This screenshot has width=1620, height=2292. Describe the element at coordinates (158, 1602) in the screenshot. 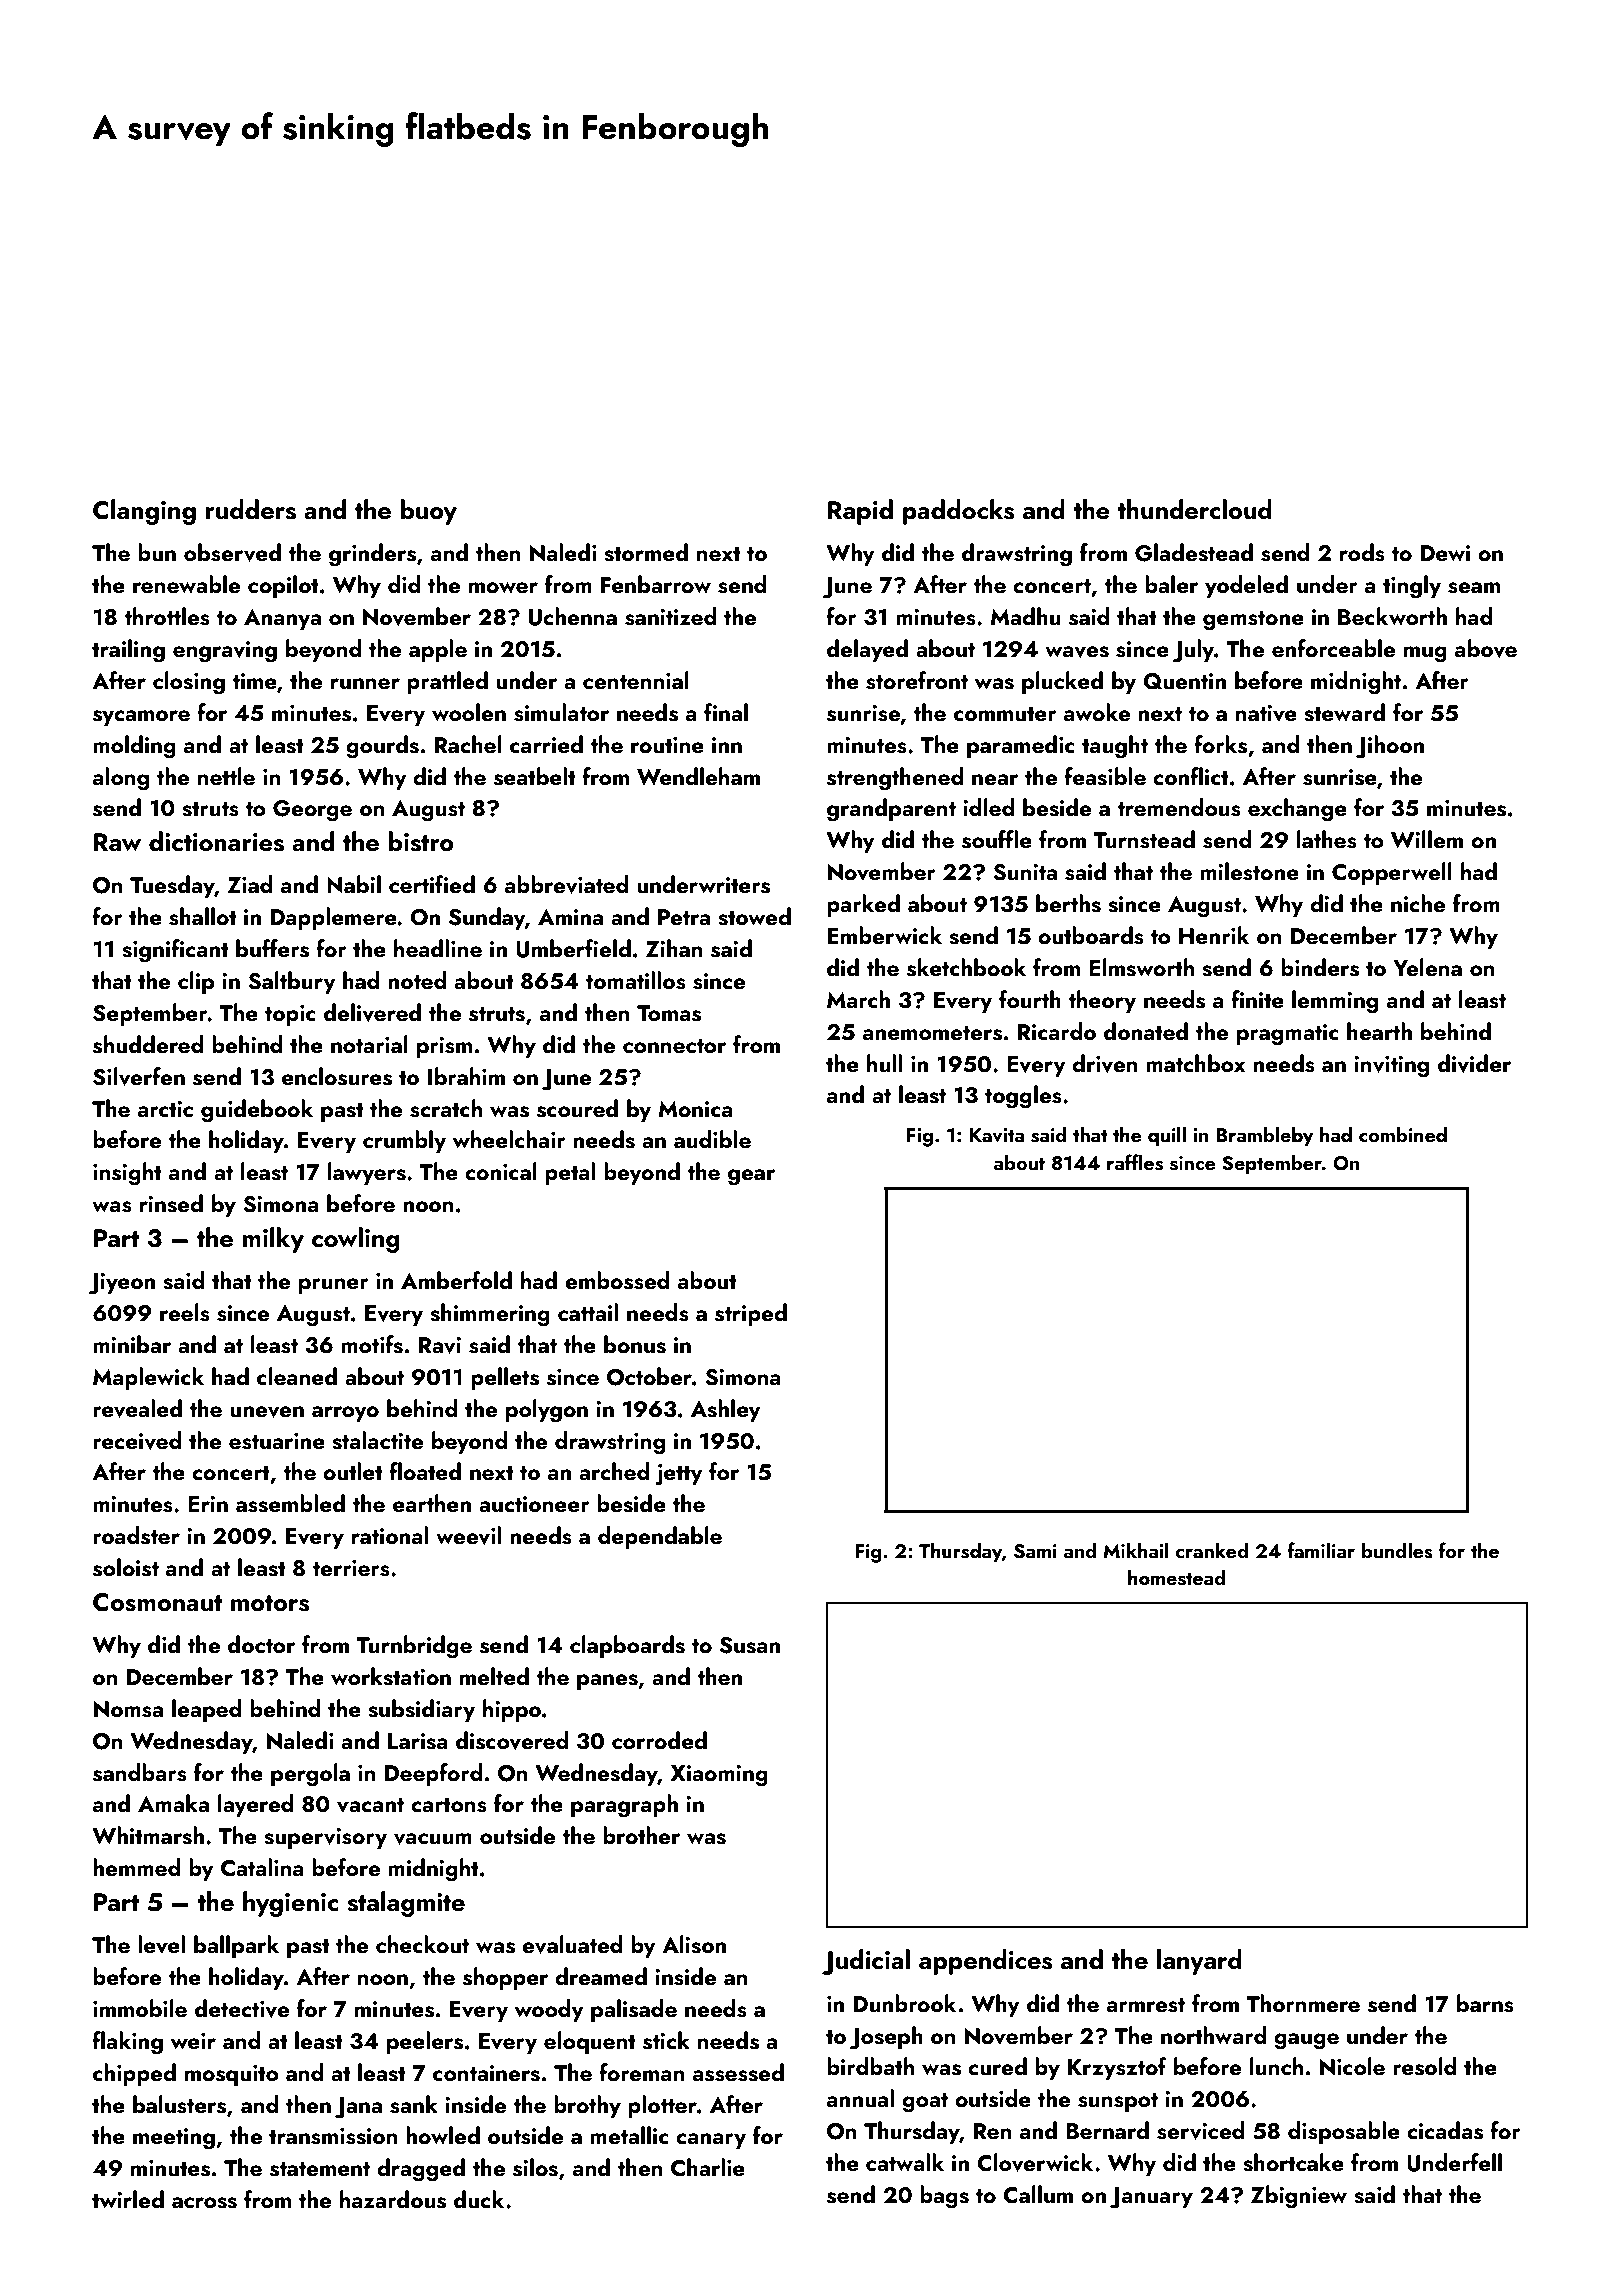

I see `Cosmonaut` at that location.
